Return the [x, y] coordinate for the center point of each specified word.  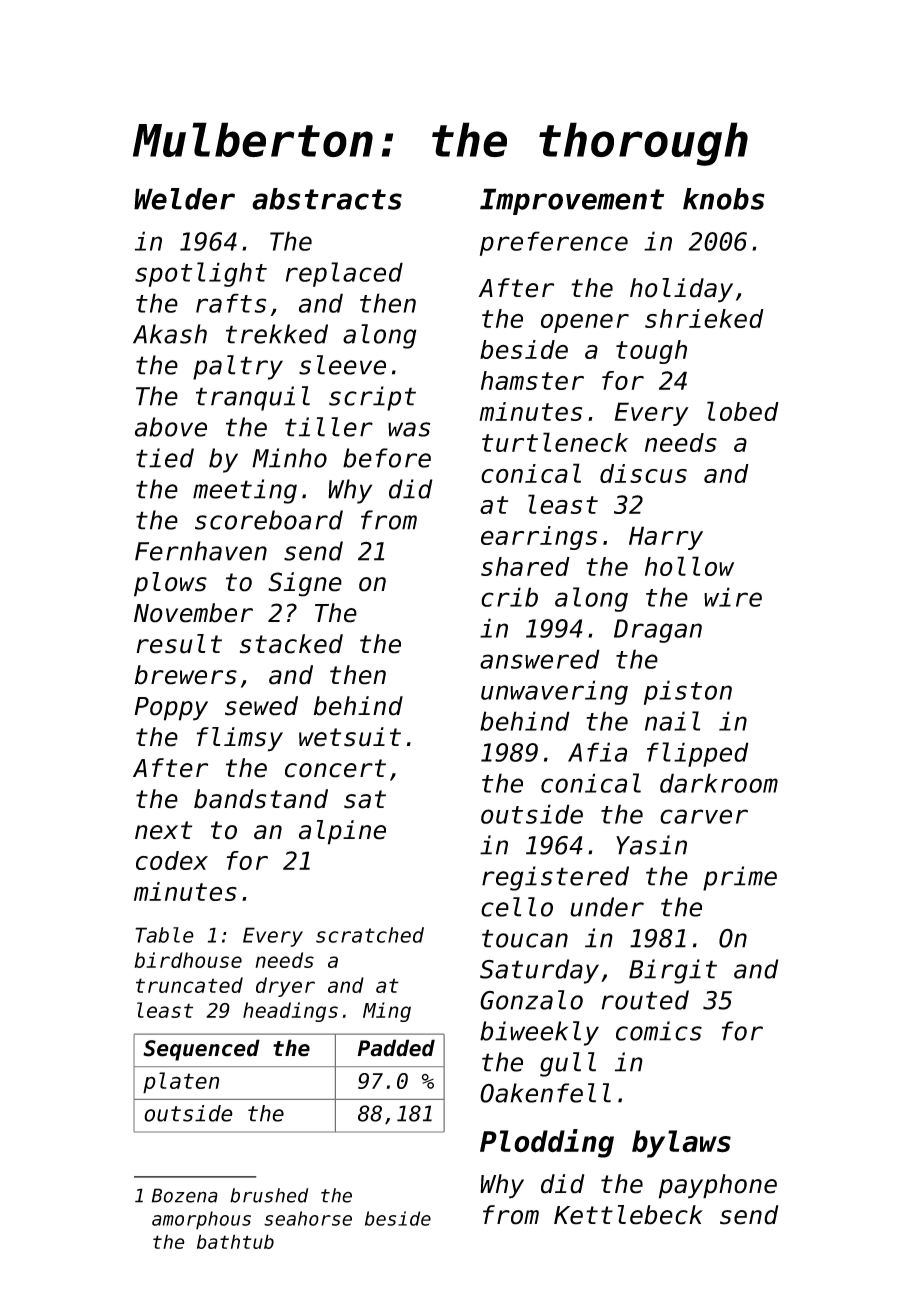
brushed [269, 1195]
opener [585, 323]
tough [651, 352]
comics [659, 1031]
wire [733, 597]
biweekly [539, 1033]
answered [540, 659]
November [193, 613]
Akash [170, 334]
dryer [285, 987]
